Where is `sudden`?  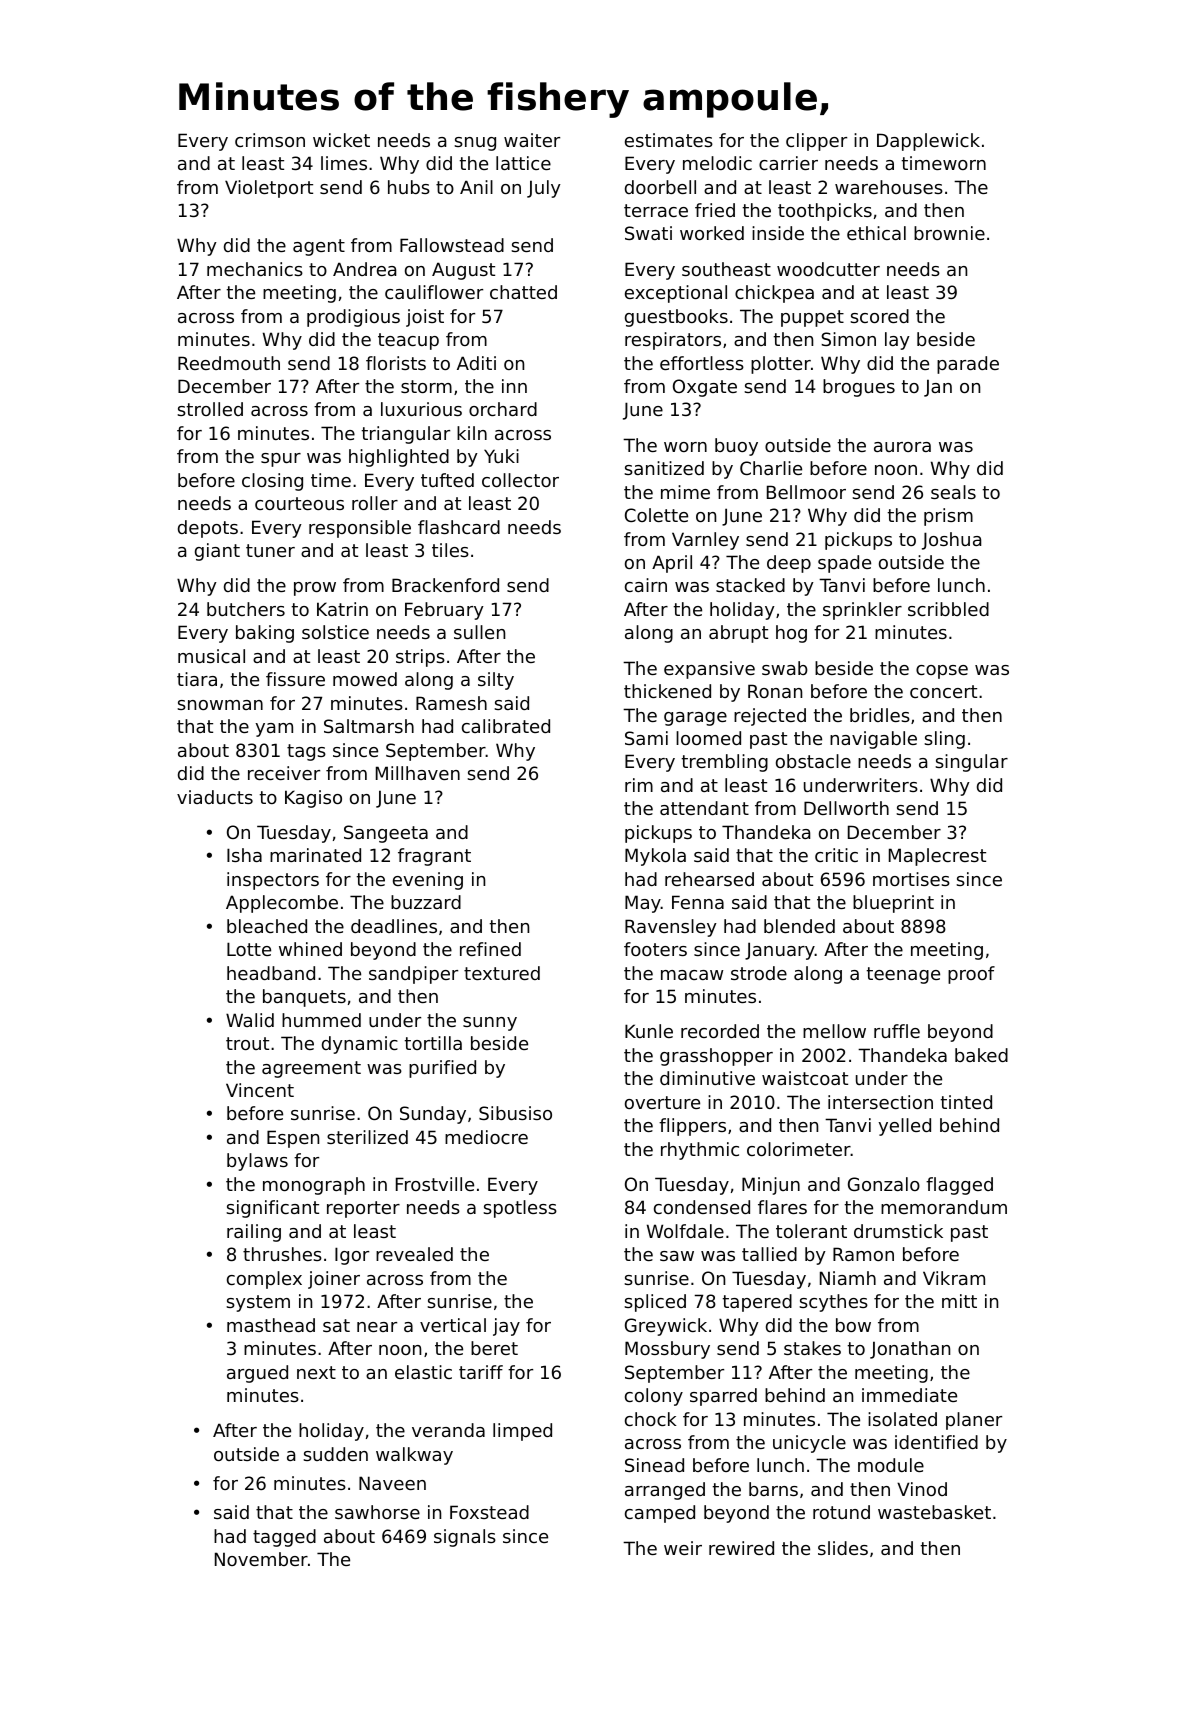 sudden is located at coordinates (335, 1454).
